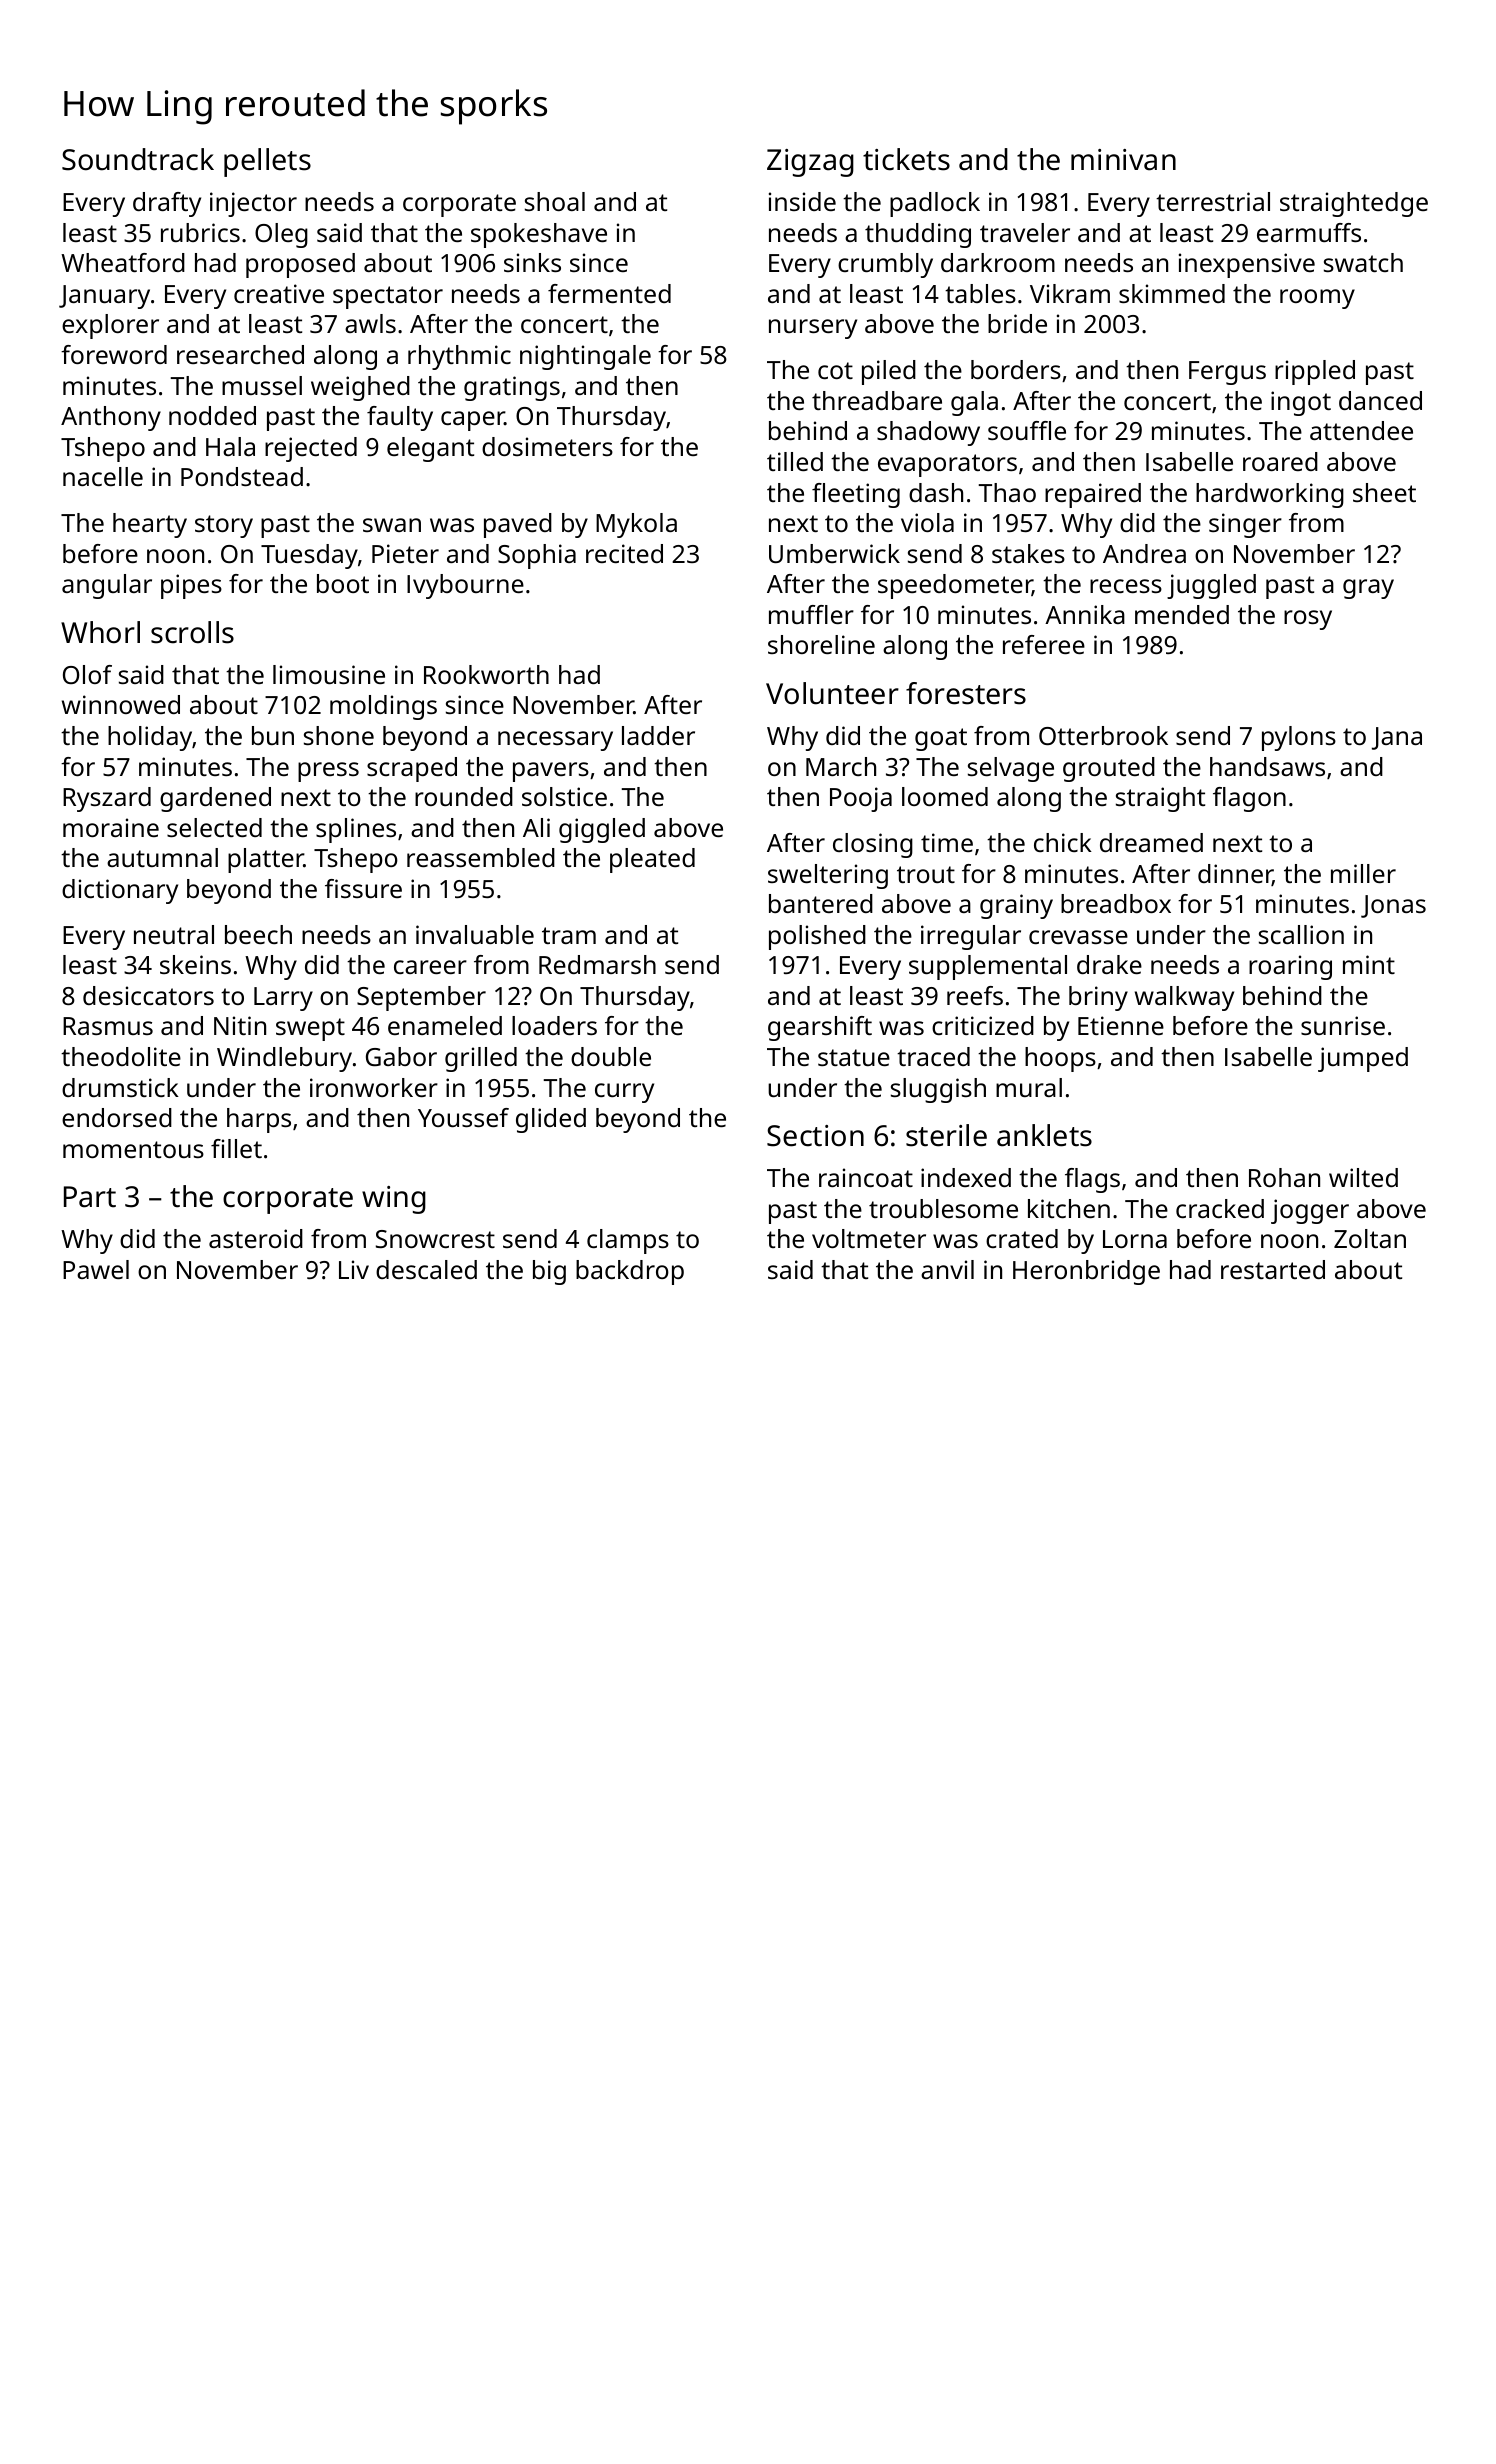  What do you see at coordinates (1361, 430) in the image?
I see `attendee` at bounding box center [1361, 430].
